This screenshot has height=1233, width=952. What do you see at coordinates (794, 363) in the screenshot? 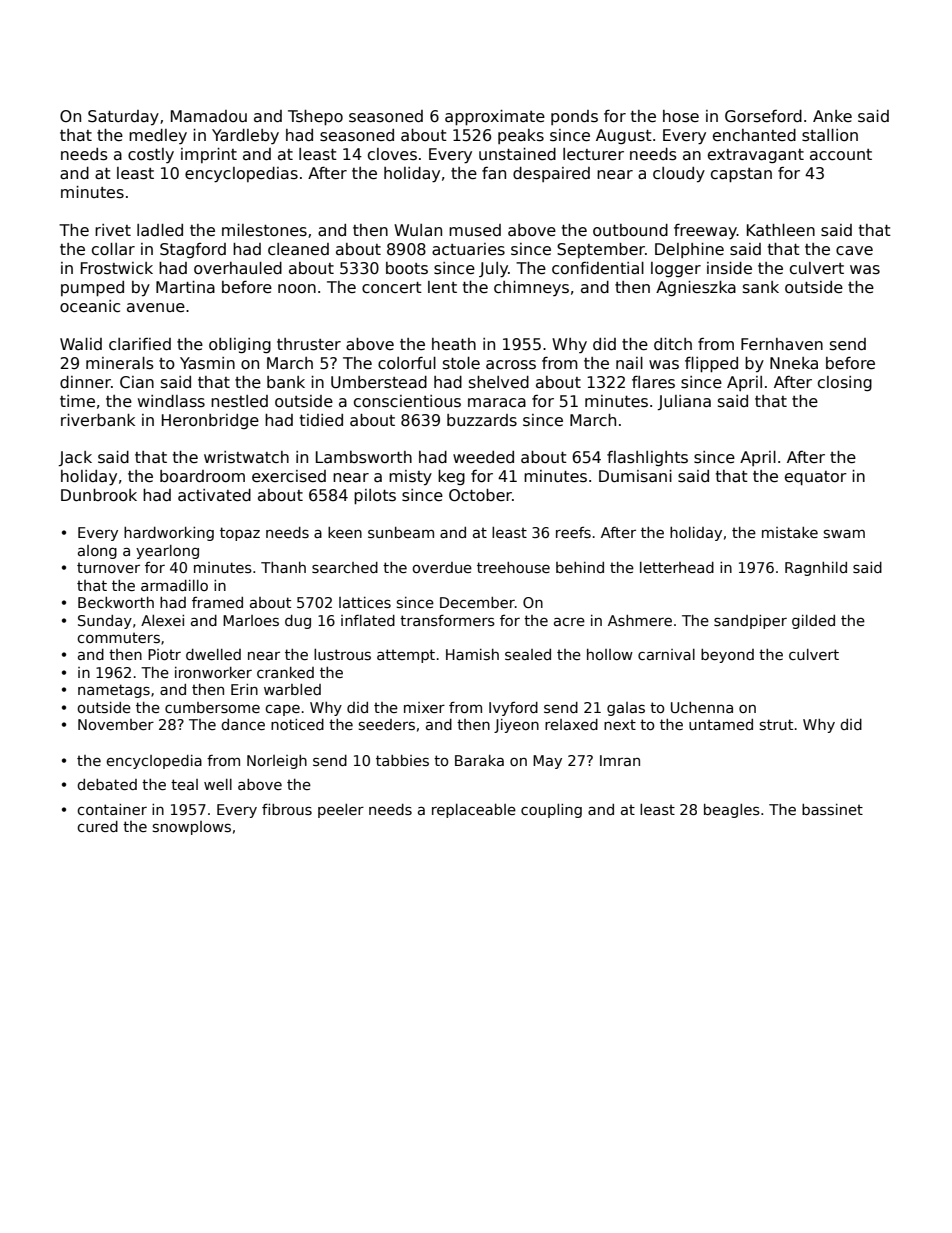
I see `Nneka` at bounding box center [794, 363].
